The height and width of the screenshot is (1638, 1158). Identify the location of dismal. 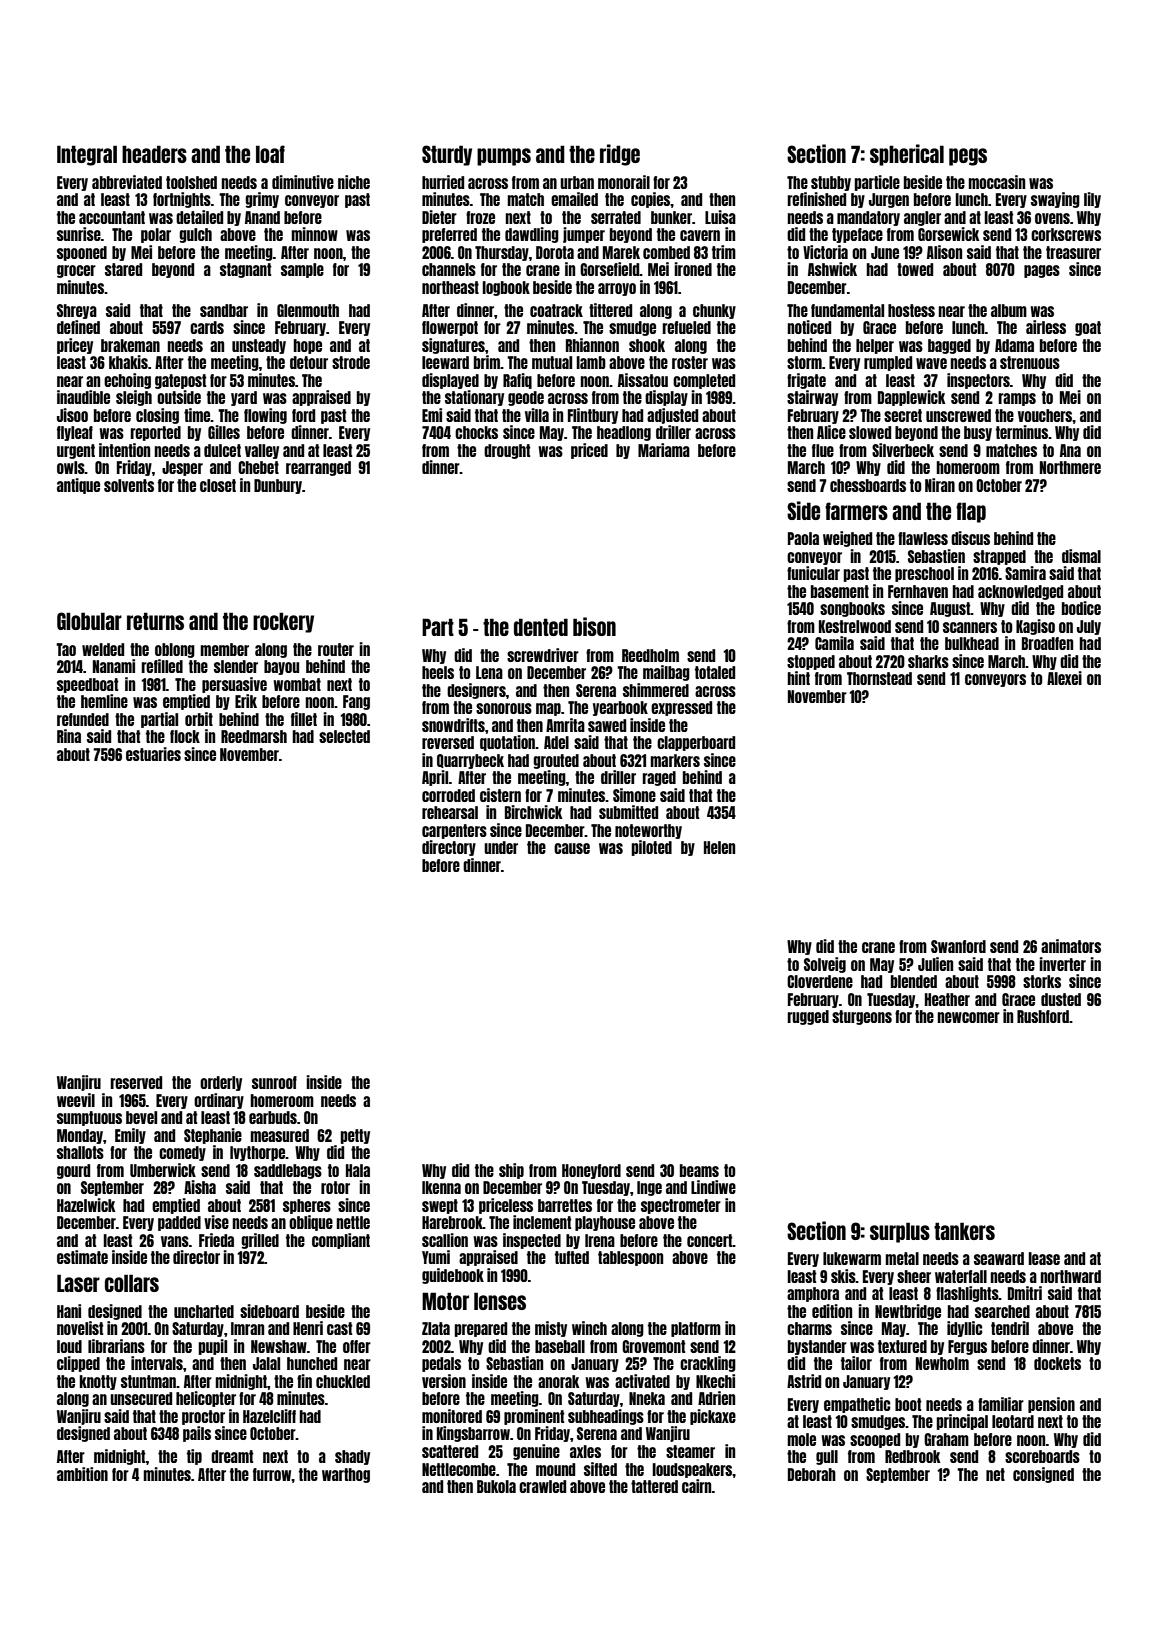
(1081, 556).
